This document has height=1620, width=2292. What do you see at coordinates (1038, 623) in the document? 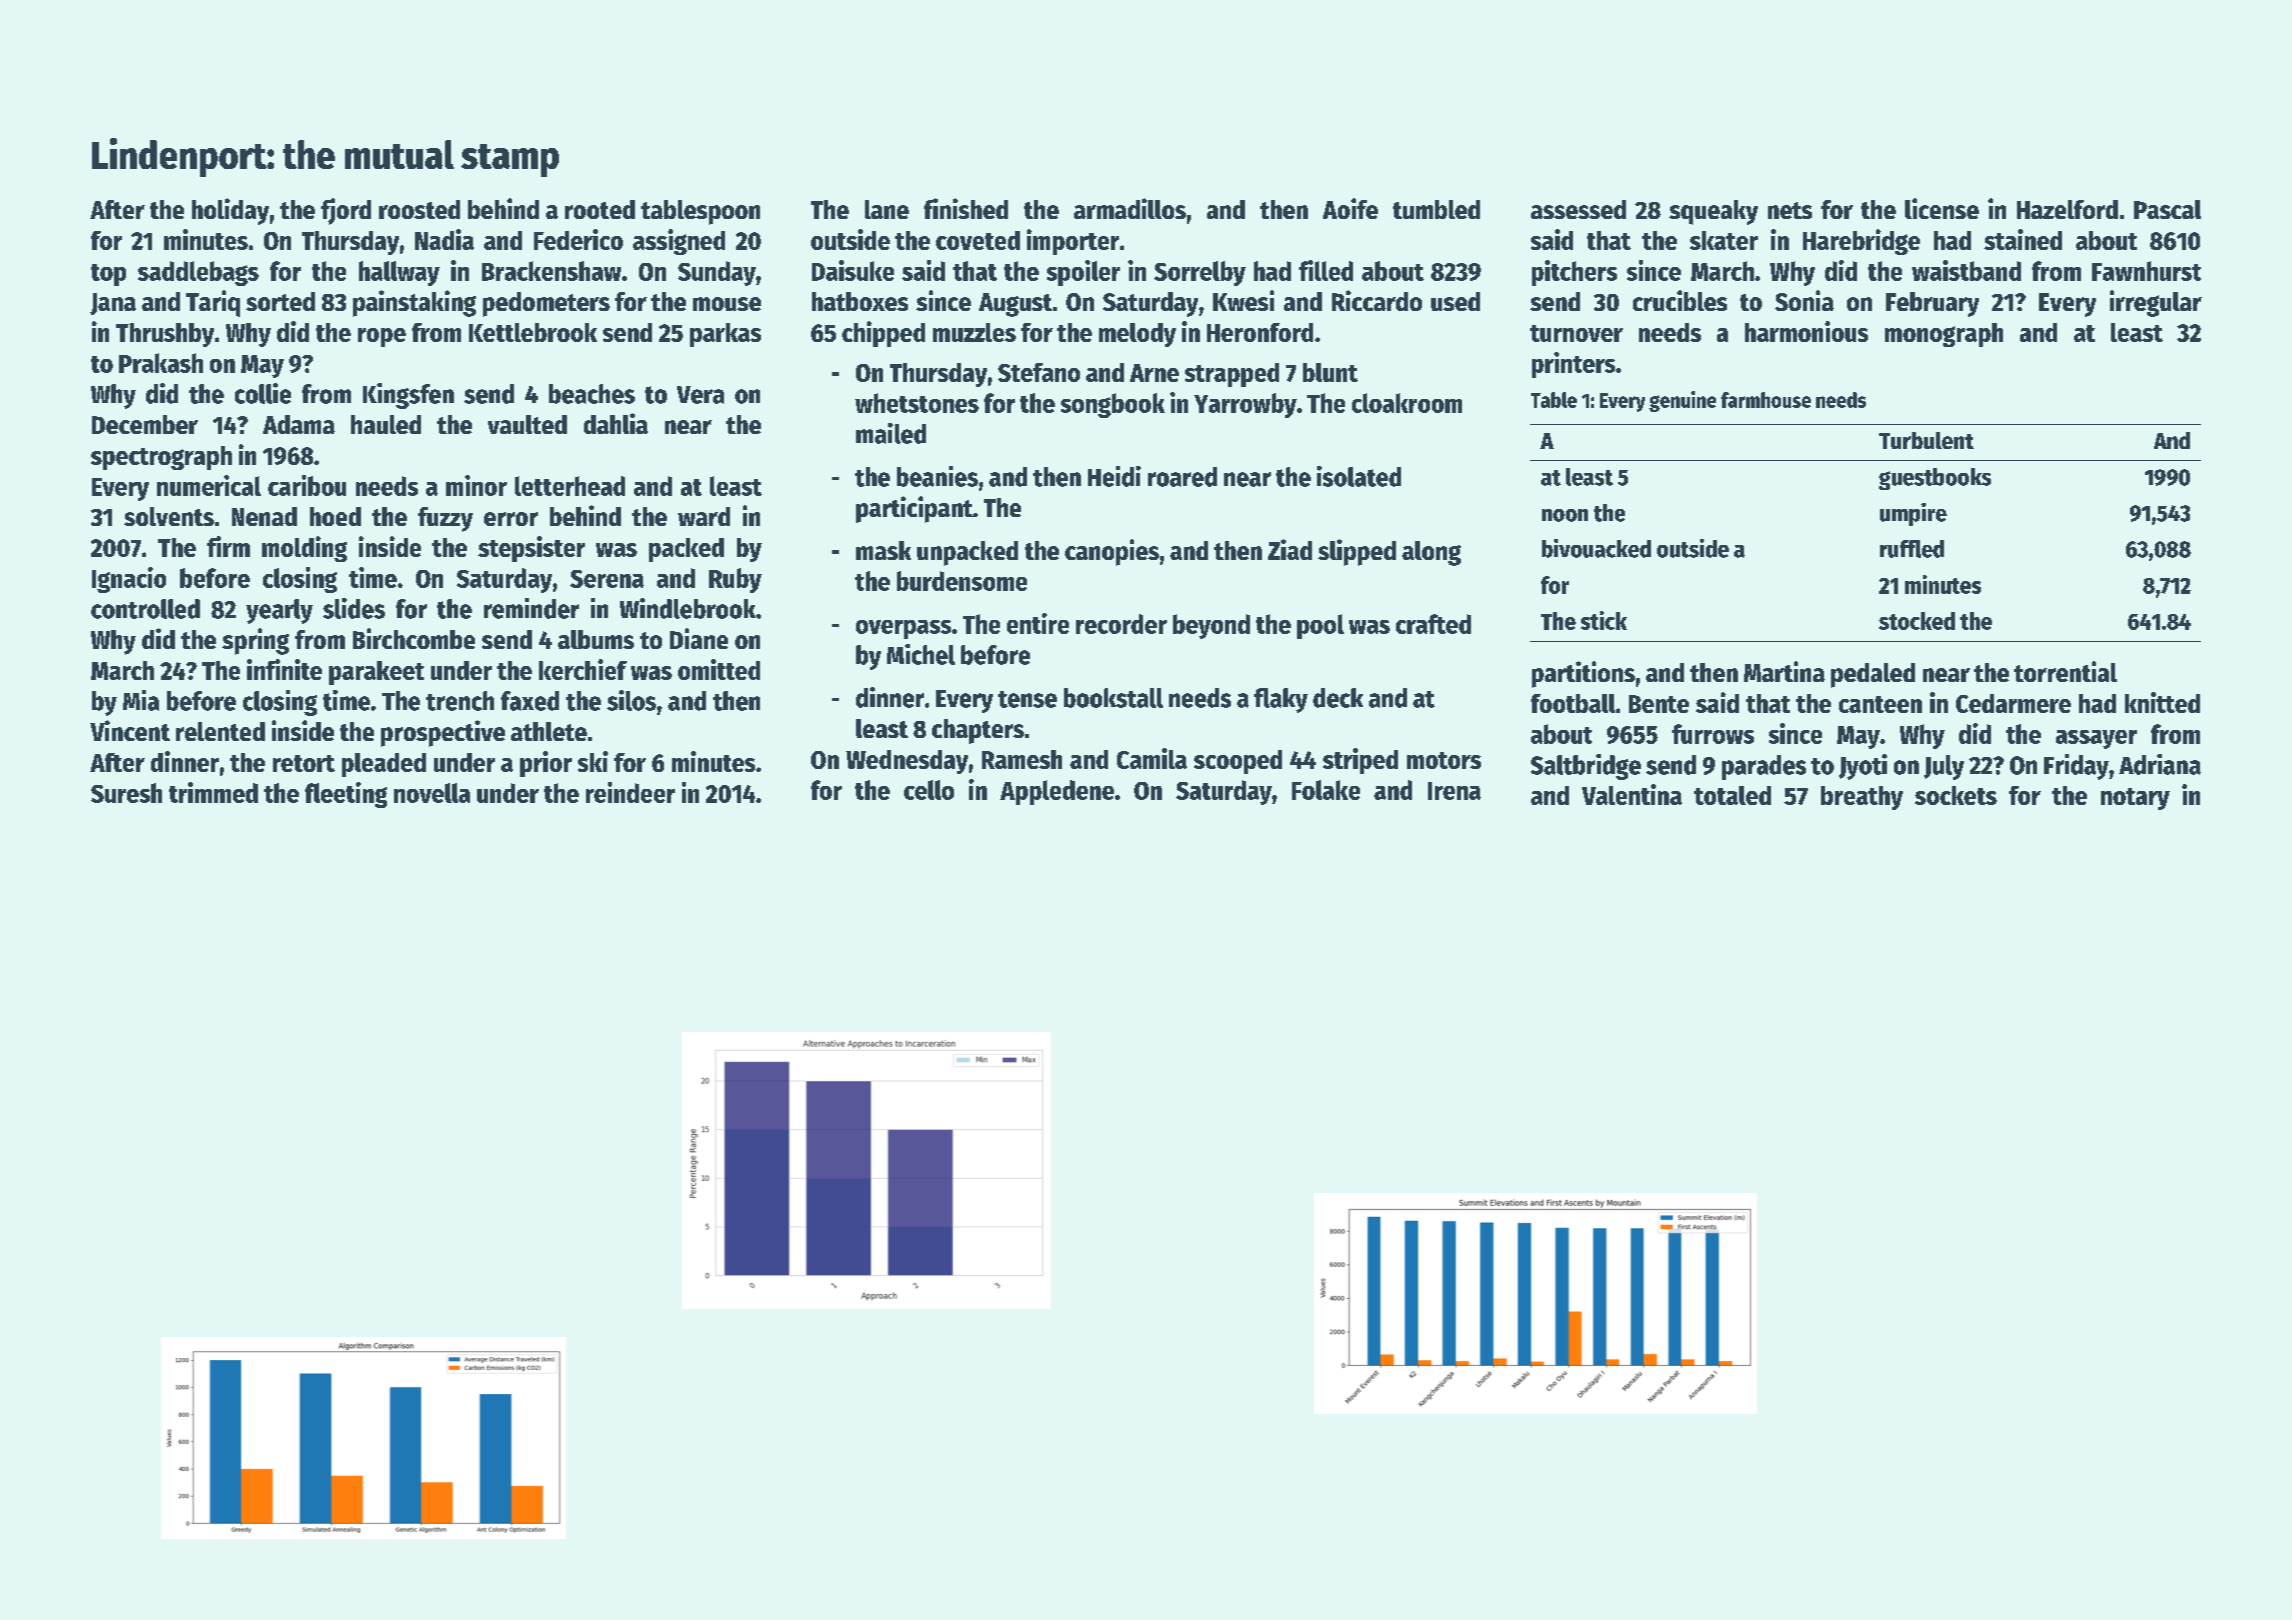
I see `entire` at bounding box center [1038, 623].
